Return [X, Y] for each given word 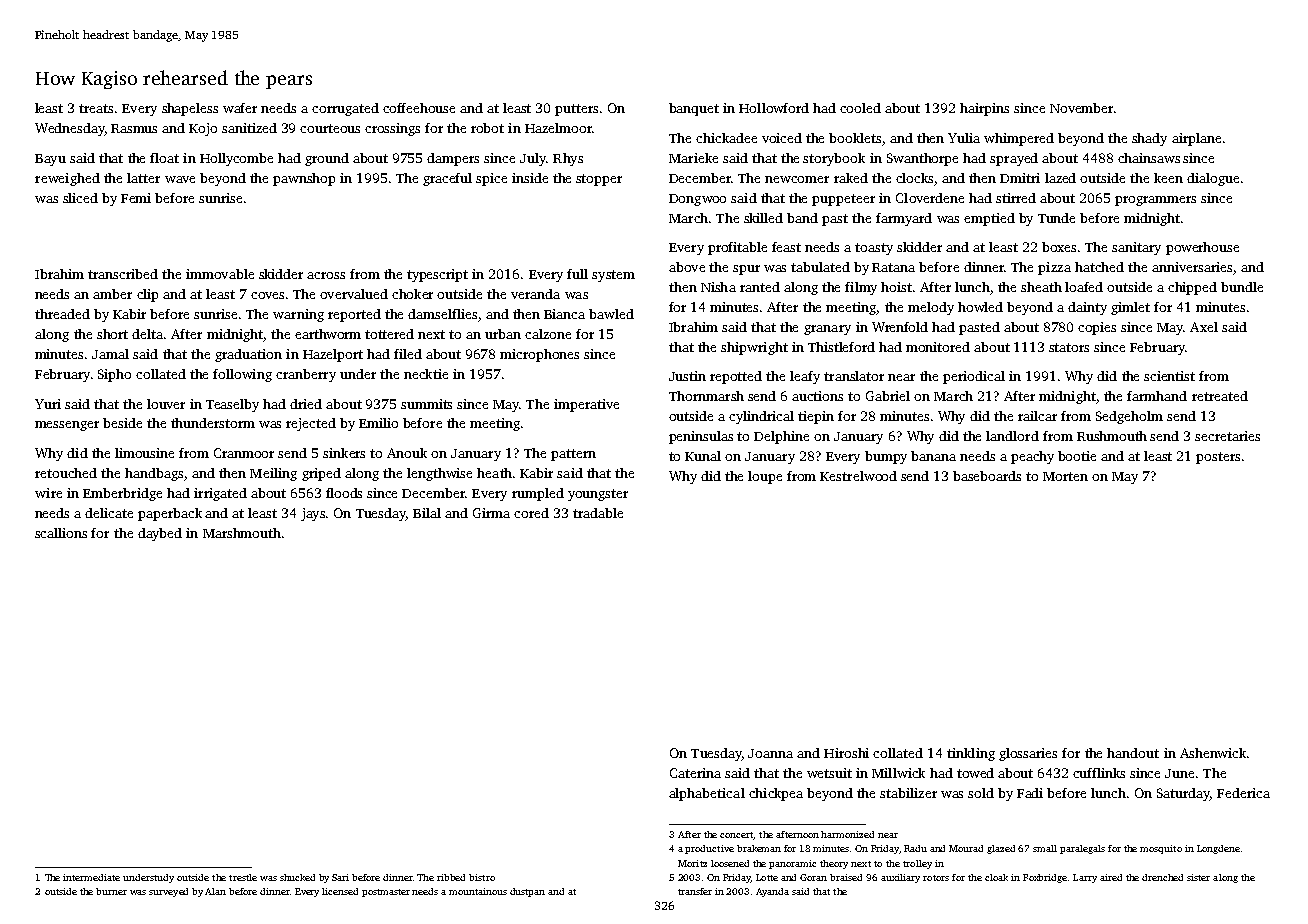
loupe [765, 477]
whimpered [1019, 139]
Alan [215, 891]
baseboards [987, 476]
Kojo [203, 129]
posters [1218, 458]
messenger [67, 426]
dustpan [527, 892]
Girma [491, 513]
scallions [61, 533]
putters [576, 110]
